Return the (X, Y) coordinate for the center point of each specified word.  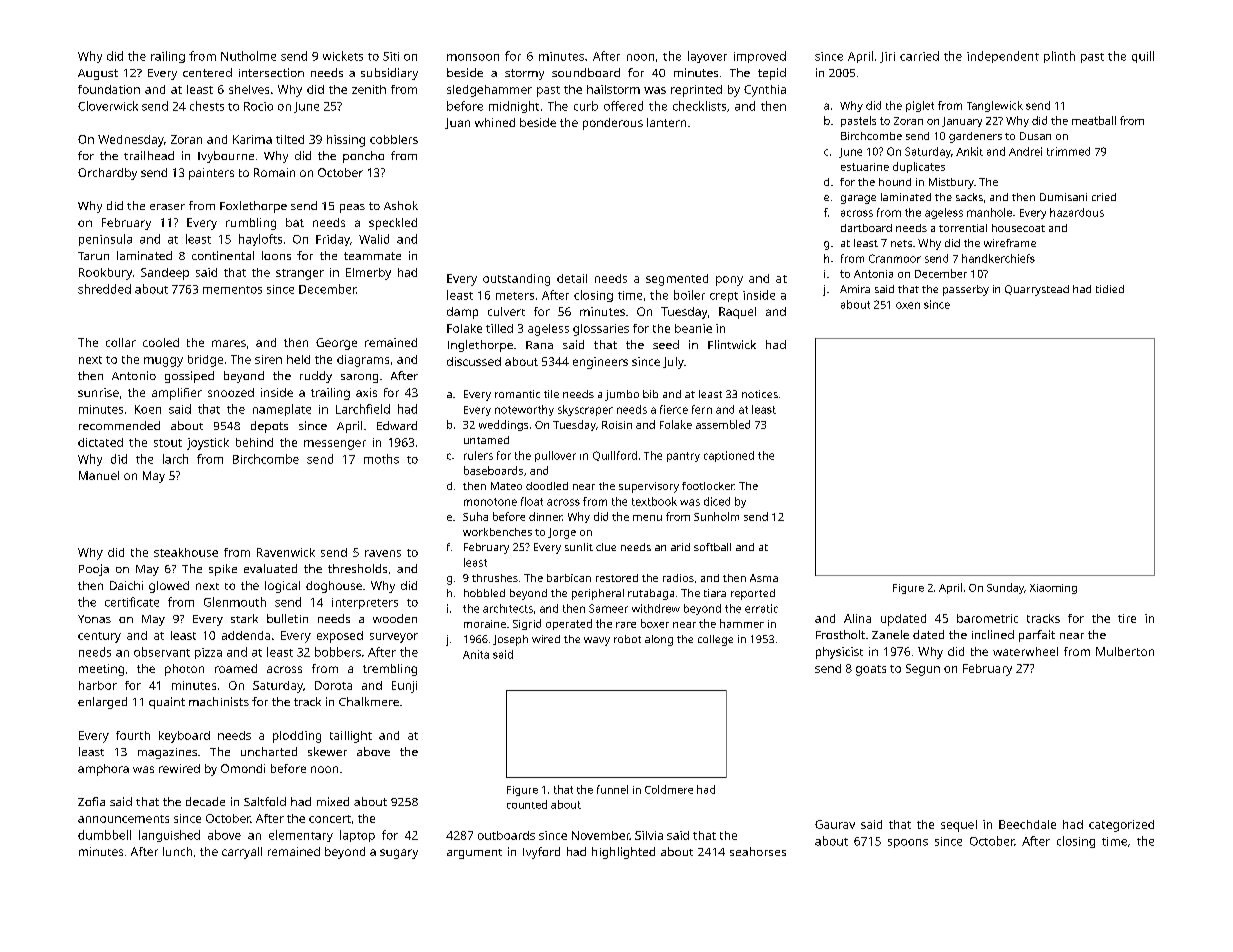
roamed (236, 668)
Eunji (404, 687)
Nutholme (248, 56)
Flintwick (732, 344)
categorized (1121, 826)
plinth (1059, 57)
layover (707, 57)
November (601, 835)
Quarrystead (1037, 290)
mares (229, 343)
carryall (242, 853)
